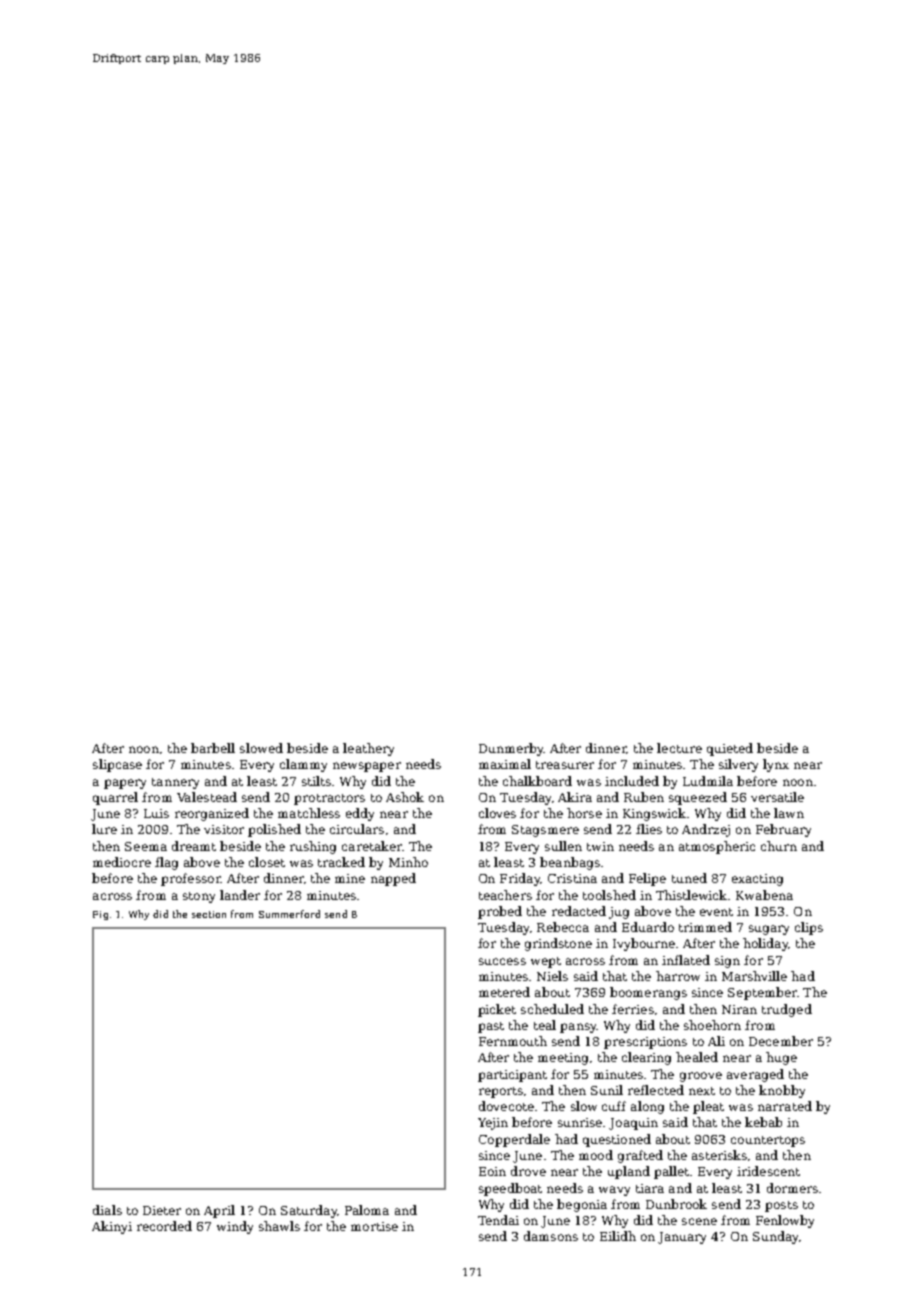 The height and width of the screenshot is (1308, 924). Describe the element at coordinates (162, 1210) in the screenshot. I see `Dieter` at that location.
